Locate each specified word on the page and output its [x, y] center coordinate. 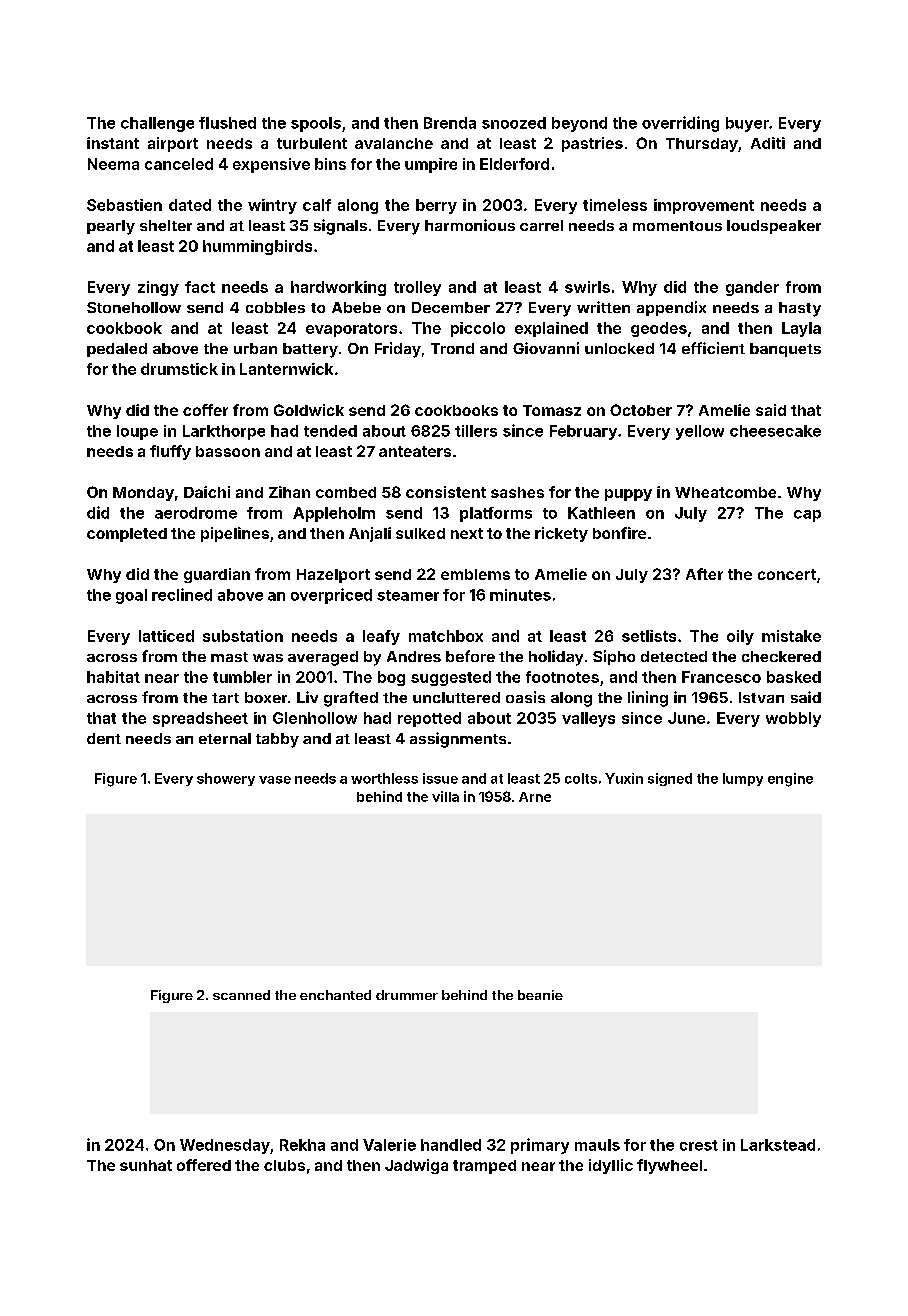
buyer [747, 124]
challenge [157, 124]
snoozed [514, 123]
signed [670, 779]
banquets [785, 350]
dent [104, 738]
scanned [241, 995]
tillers [476, 431]
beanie [540, 995]
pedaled [117, 350]
